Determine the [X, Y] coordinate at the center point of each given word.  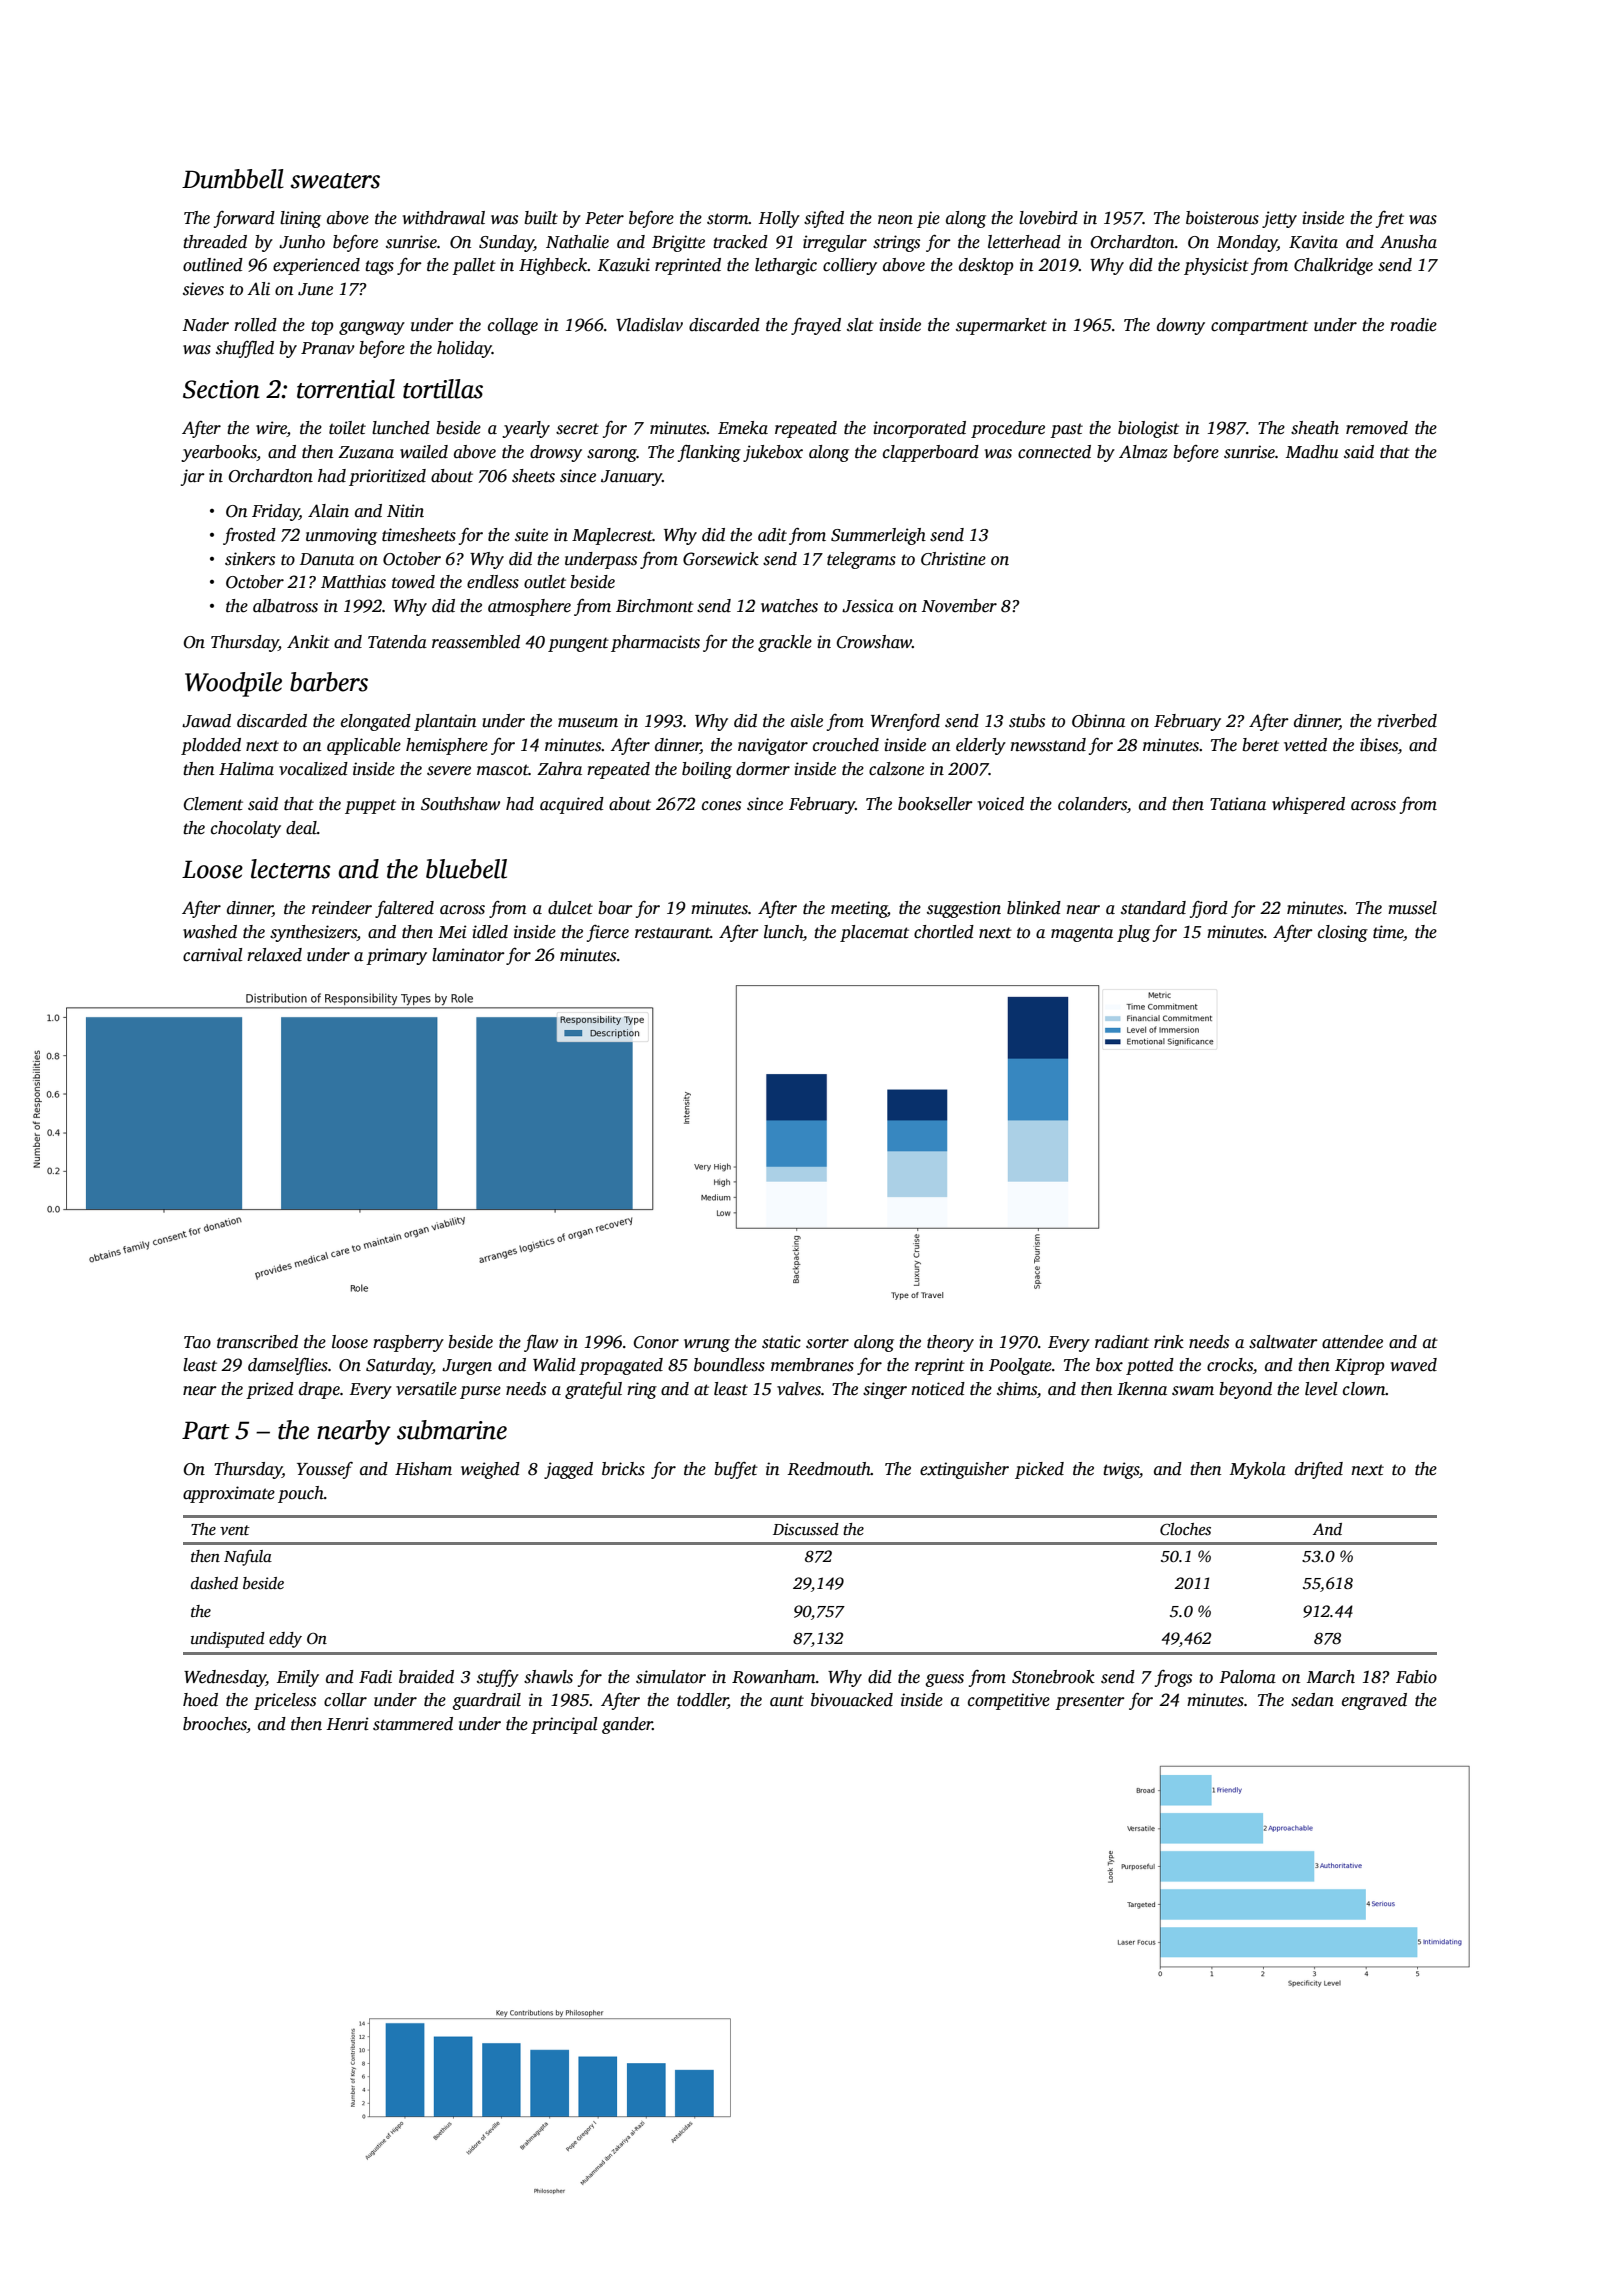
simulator [671, 1677]
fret [1390, 219]
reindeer [342, 908]
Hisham [423, 1469]
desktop [986, 266]
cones [721, 806]
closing [1343, 933]
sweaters [335, 181]
